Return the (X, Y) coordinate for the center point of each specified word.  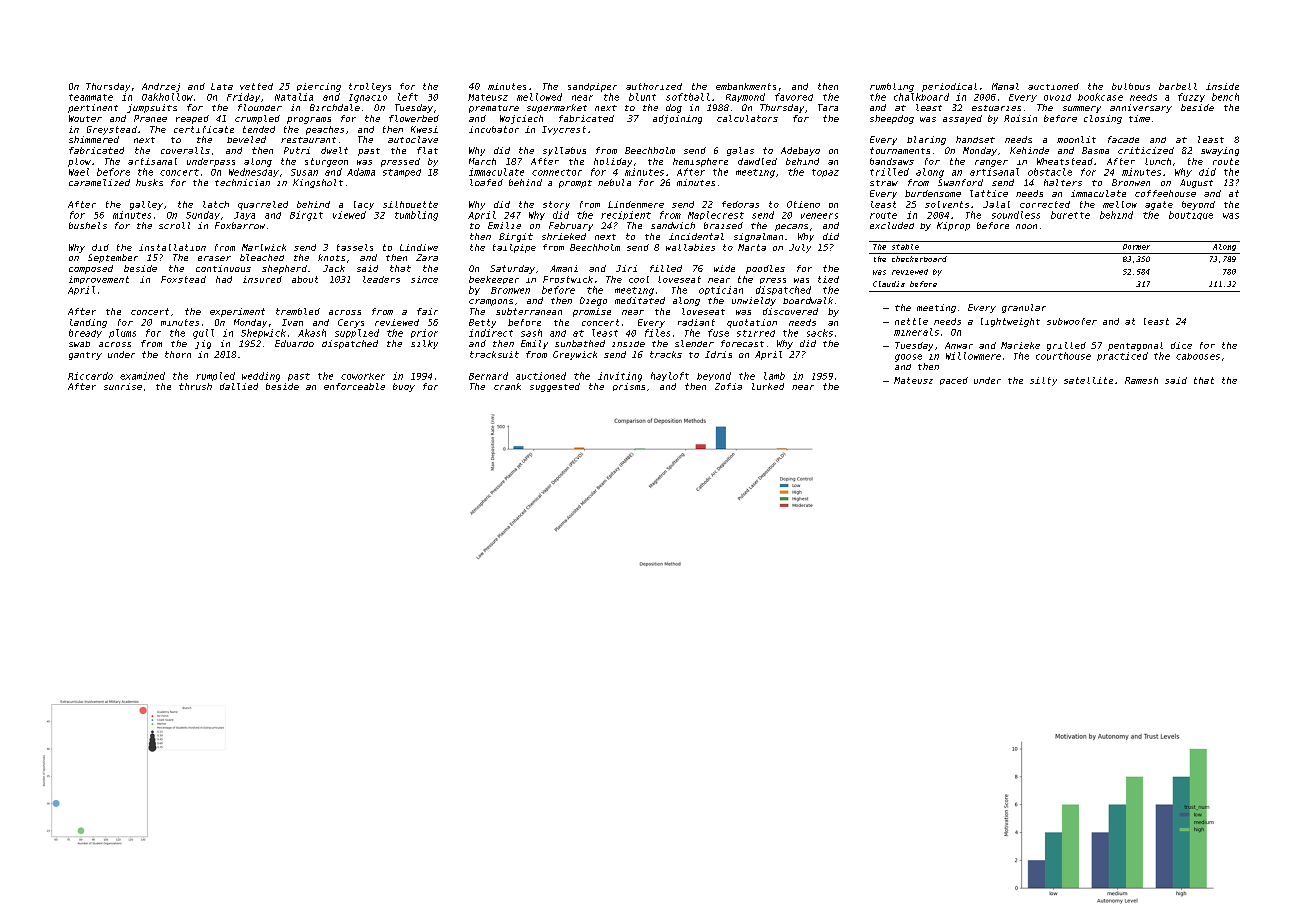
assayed (962, 119)
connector (557, 172)
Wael (79, 172)
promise (592, 312)
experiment (237, 312)
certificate (204, 129)
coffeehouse (1165, 193)
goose (908, 358)
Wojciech (521, 119)
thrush (195, 386)
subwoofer (1072, 321)
